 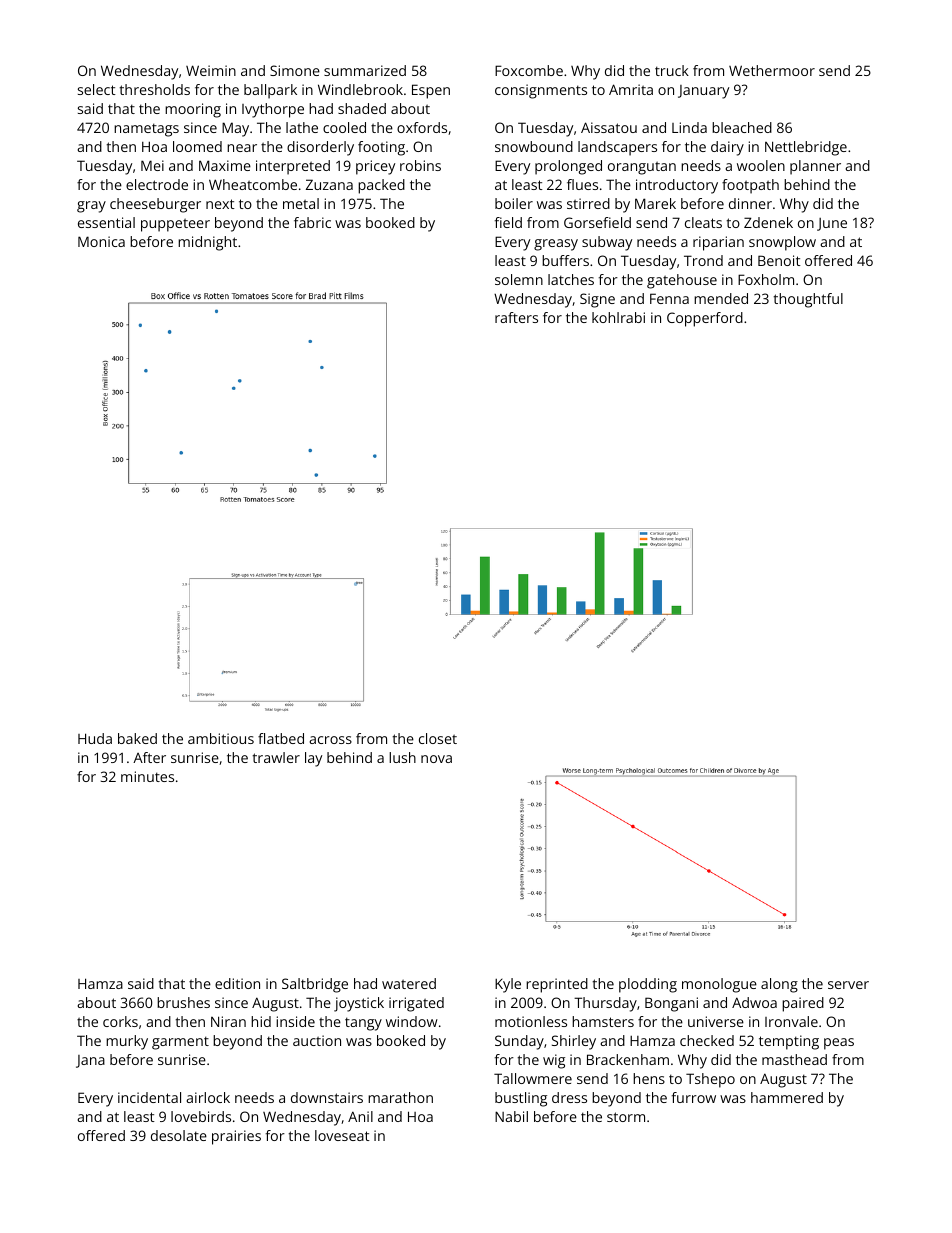 I want to click on Copperford, so click(x=705, y=319).
